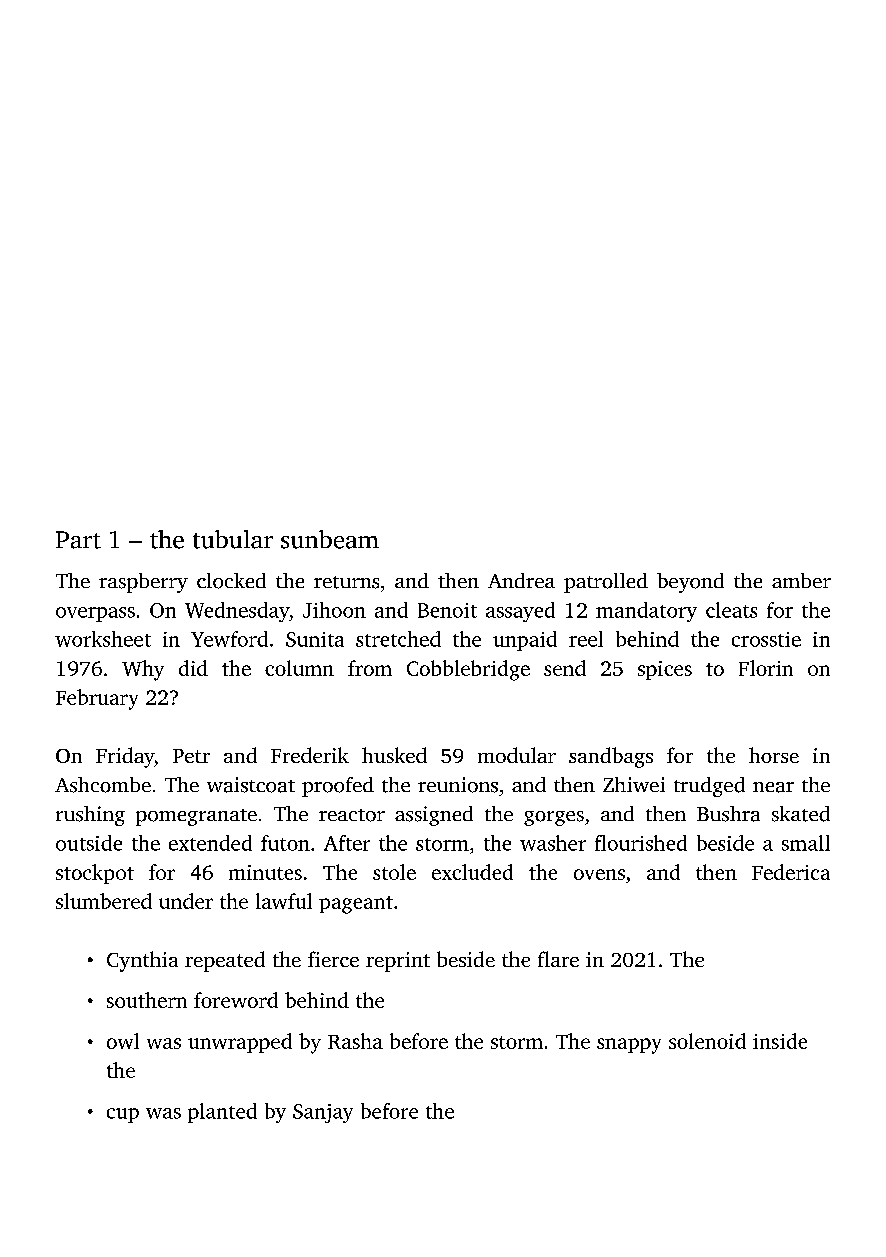 The height and width of the image is (1257, 886). I want to click on outside, so click(89, 843).
